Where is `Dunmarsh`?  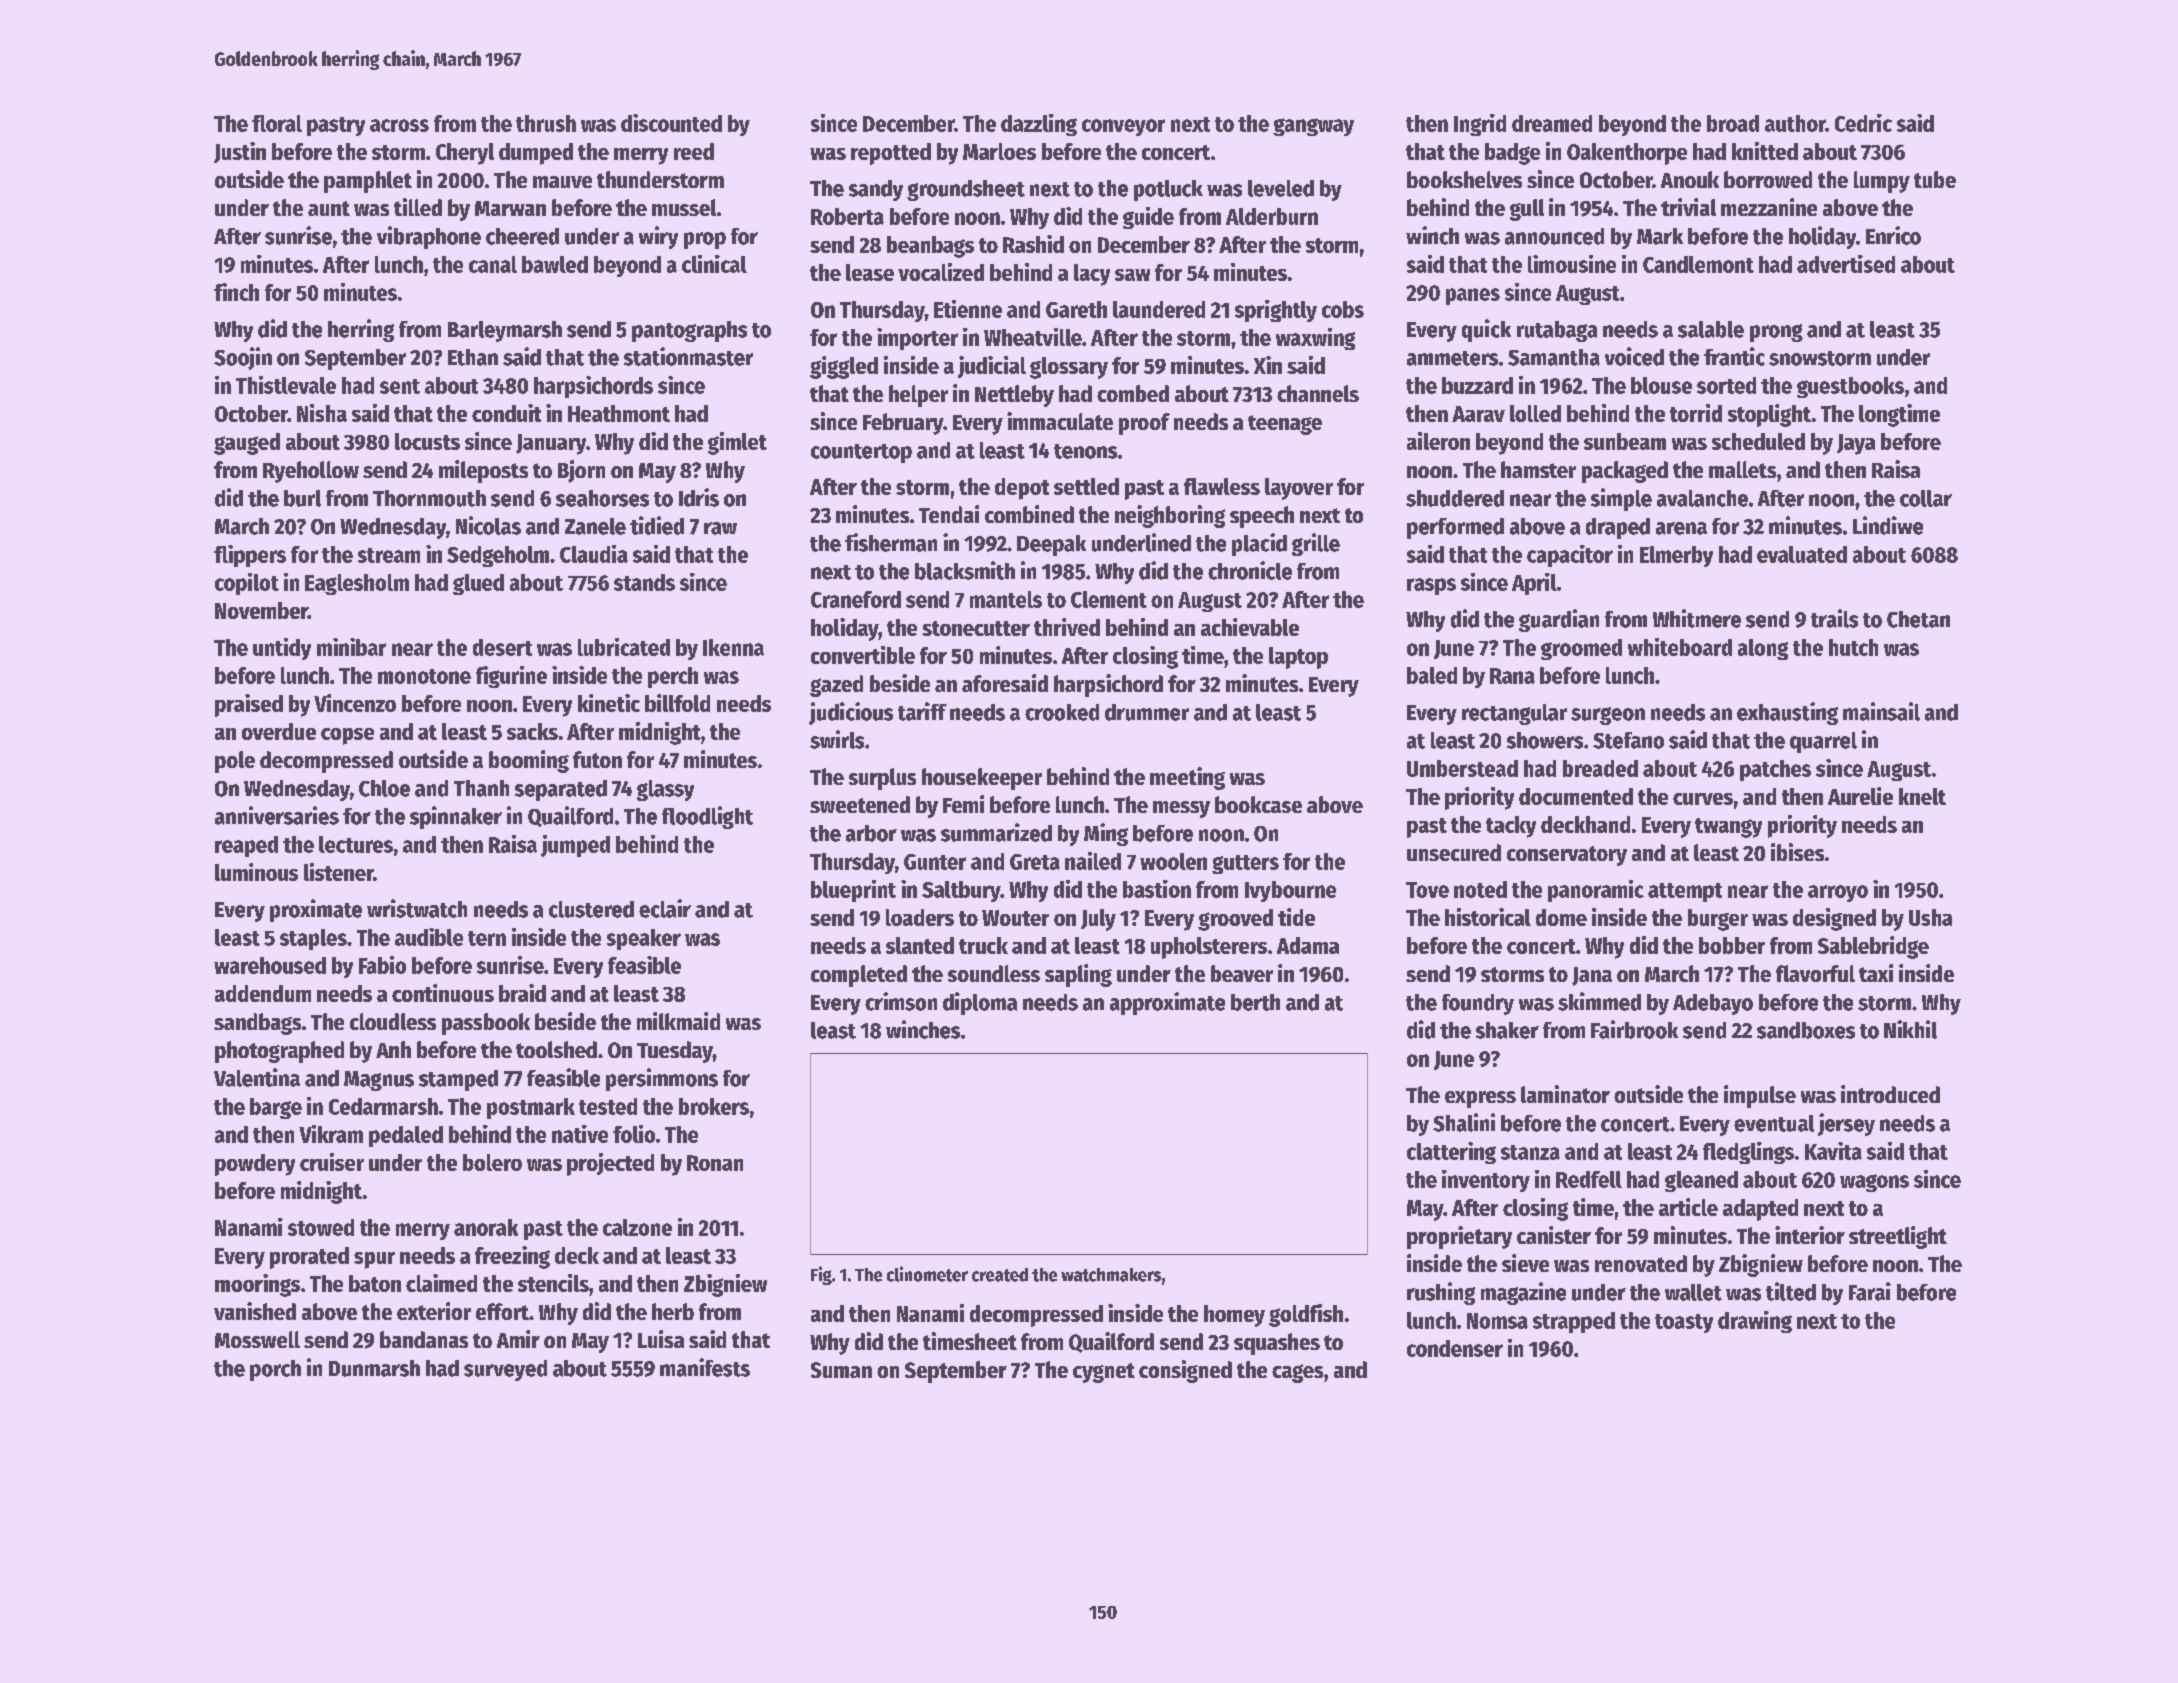 Dunmarsh is located at coordinates (374, 1368).
